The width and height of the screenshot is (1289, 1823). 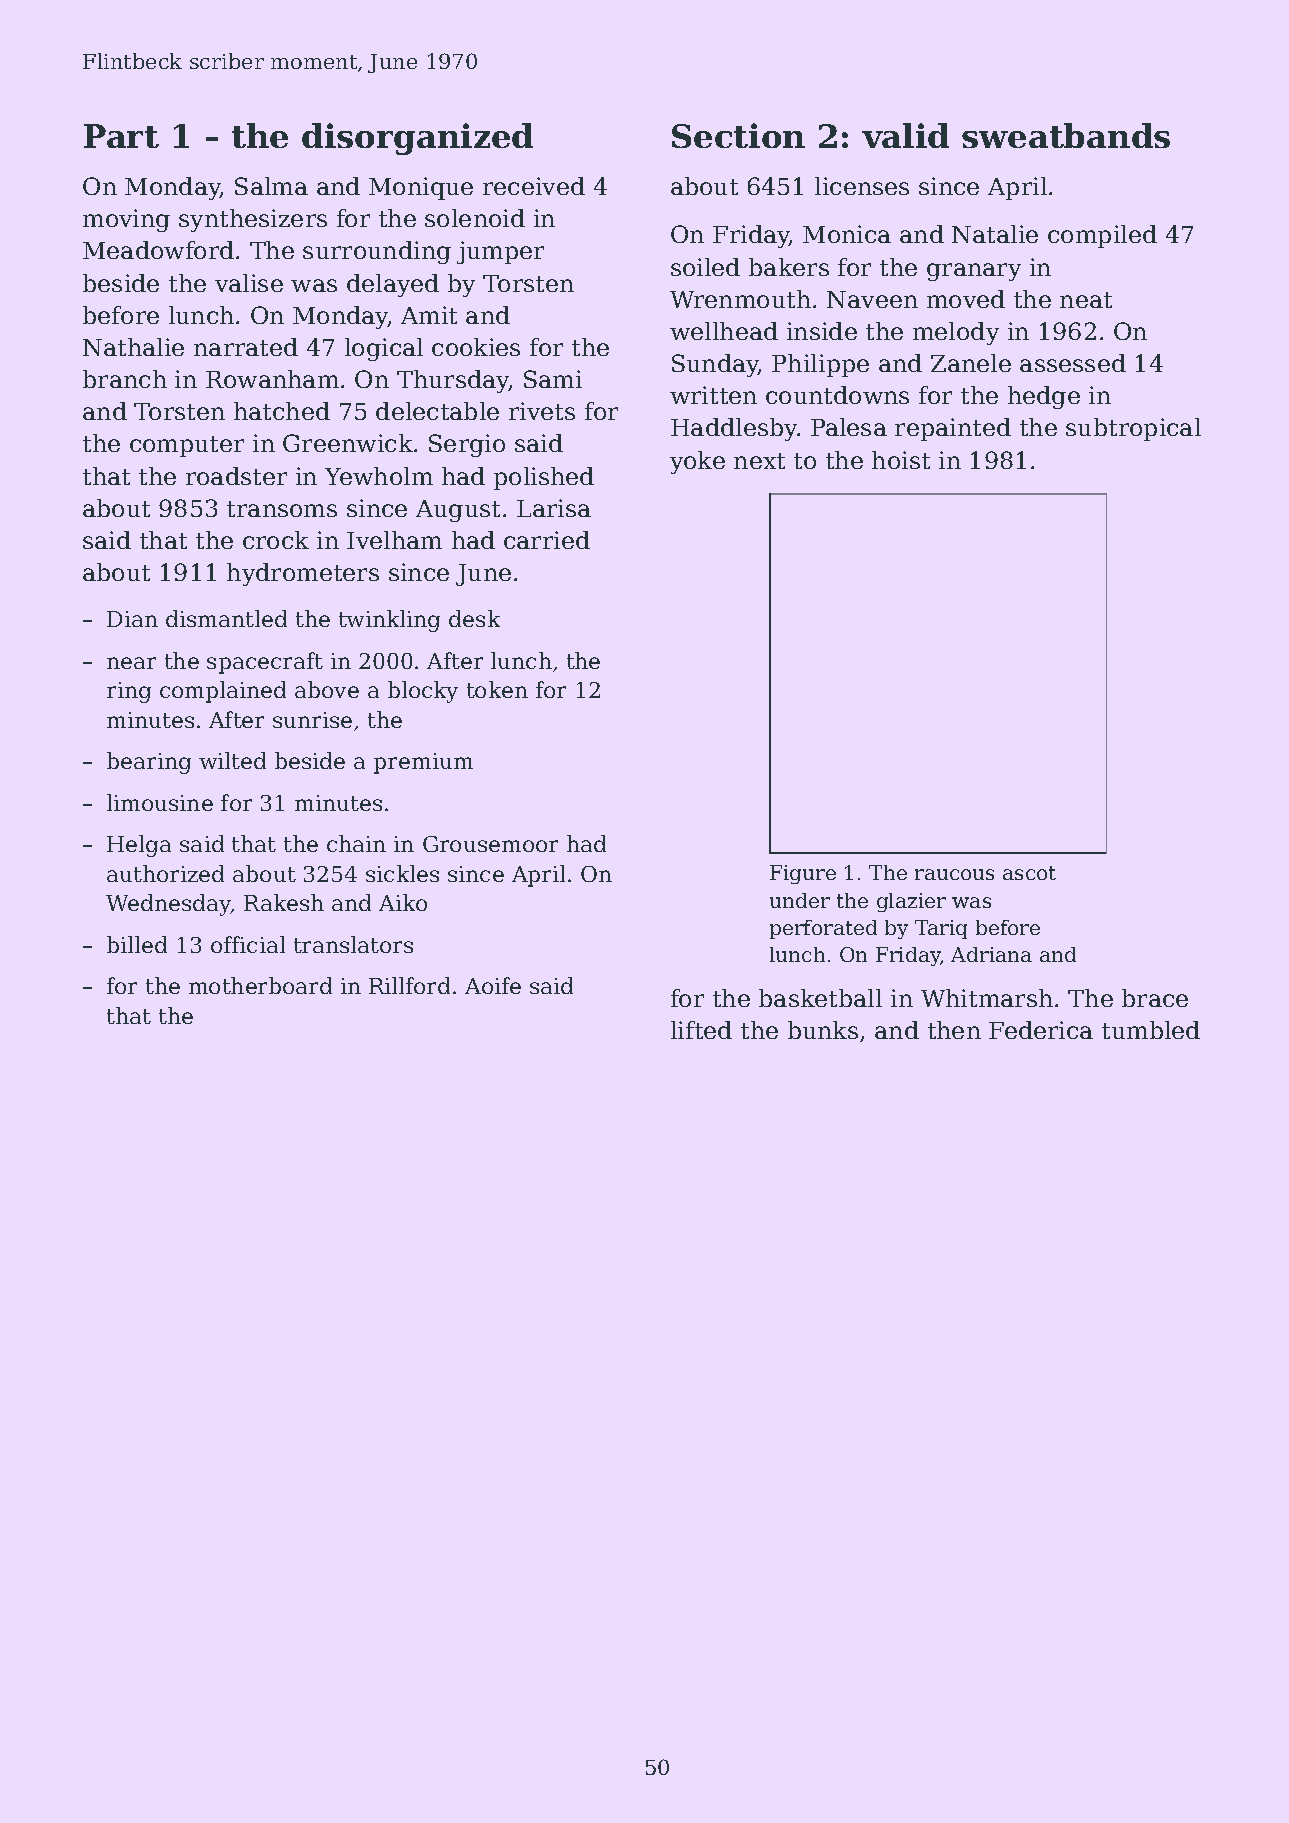 What do you see at coordinates (849, 427) in the screenshot?
I see `Palesa` at bounding box center [849, 427].
